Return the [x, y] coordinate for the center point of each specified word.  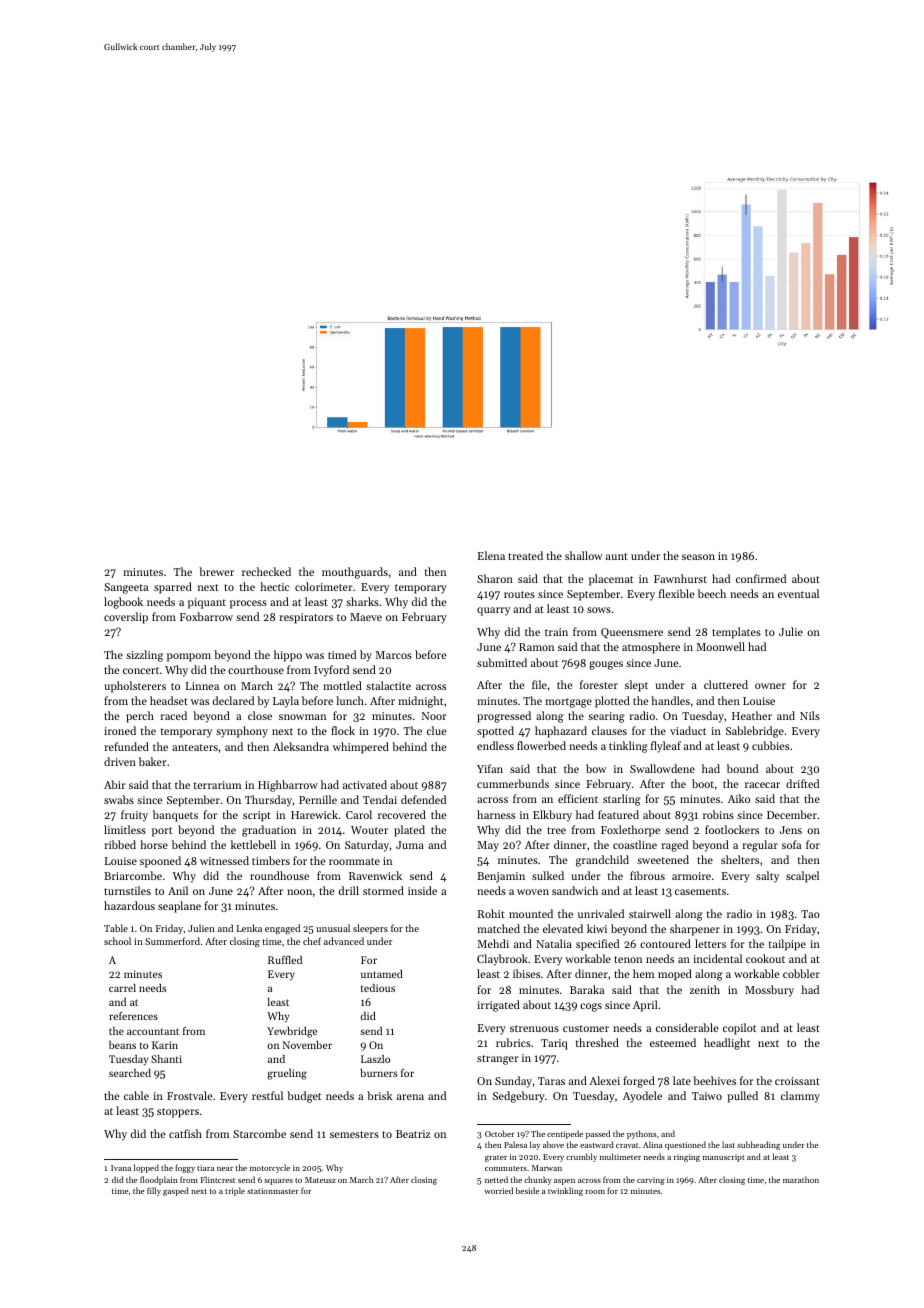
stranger [498, 1060]
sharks [362, 601]
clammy [800, 1097]
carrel [122, 988]
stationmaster [273, 1191]
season [698, 557]
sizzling [144, 656]
